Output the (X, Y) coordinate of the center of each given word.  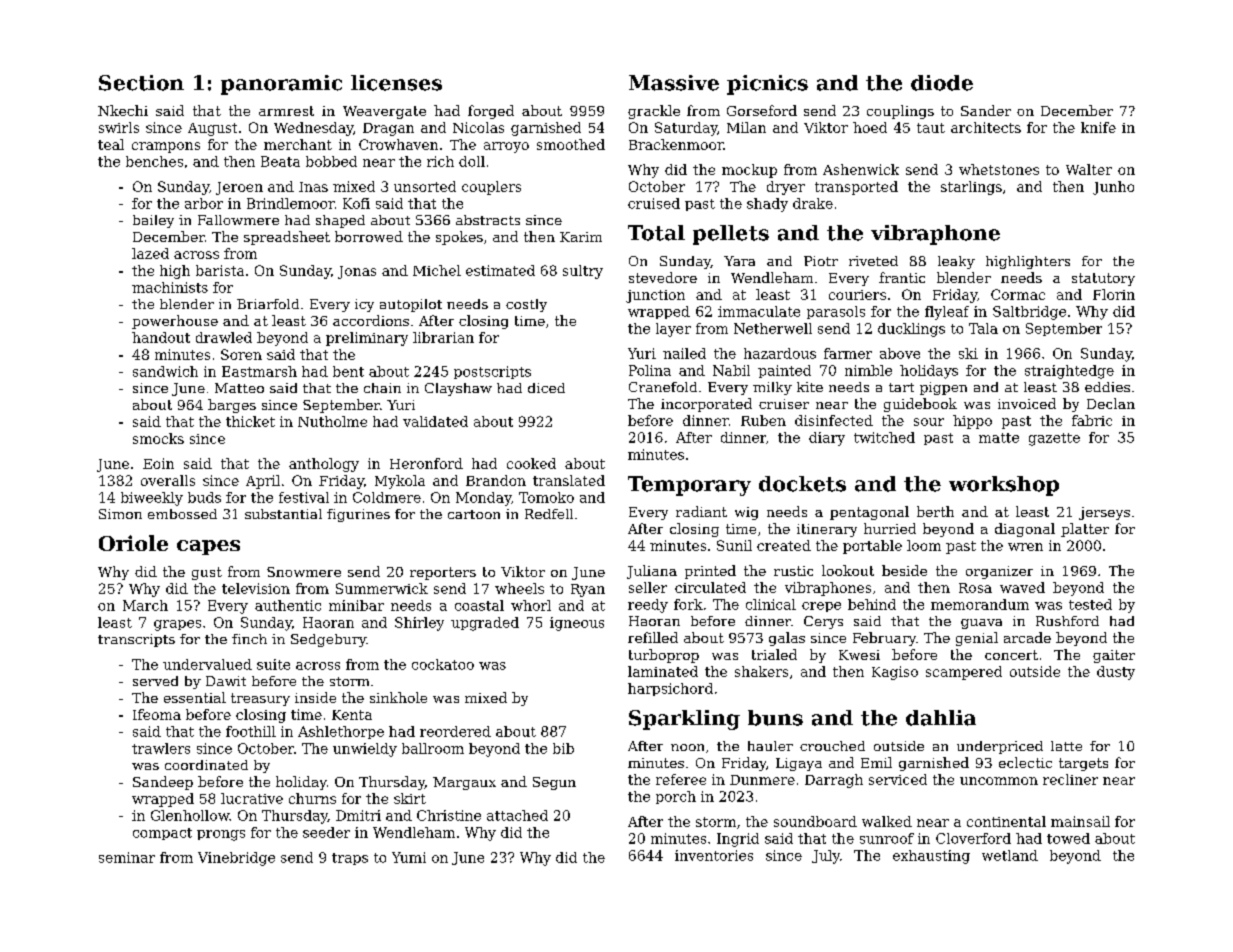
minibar (356, 605)
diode (942, 83)
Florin (1114, 294)
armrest (286, 111)
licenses (396, 83)
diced (546, 388)
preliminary (367, 339)
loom (924, 545)
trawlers (161, 748)
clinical (771, 604)
